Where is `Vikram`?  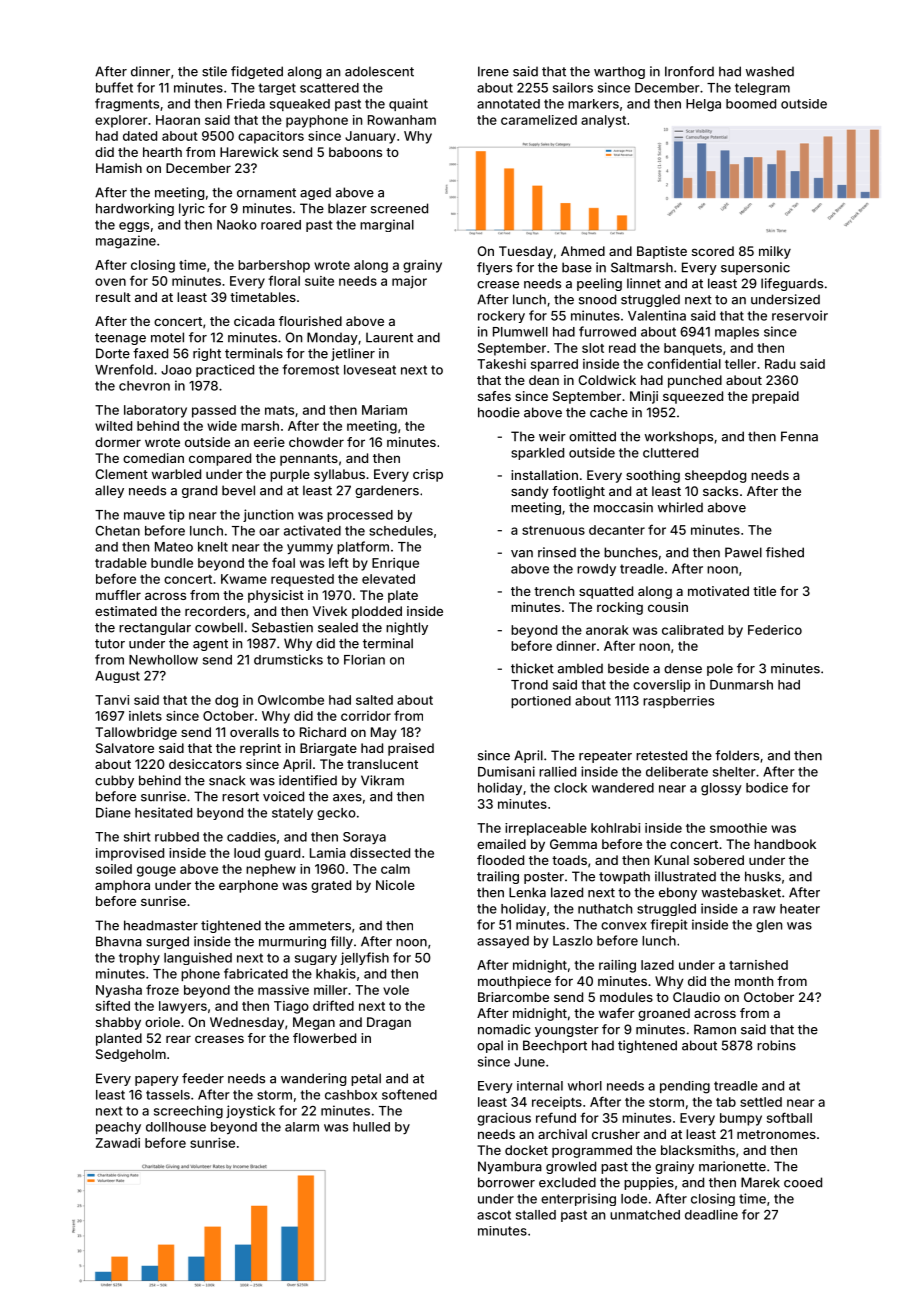 Vikram is located at coordinates (382, 780).
